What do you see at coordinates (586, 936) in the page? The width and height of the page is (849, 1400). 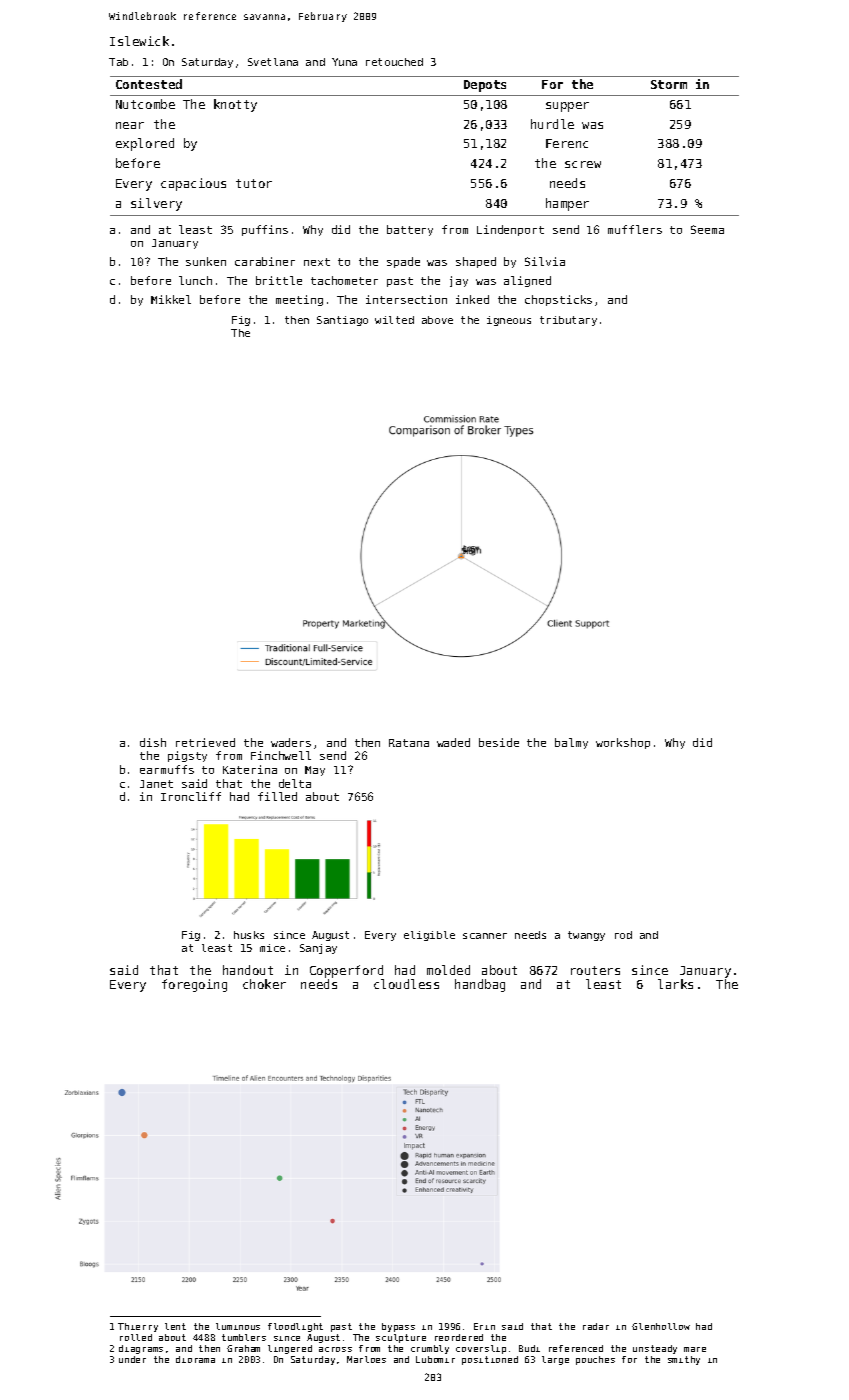 I see `twangy` at bounding box center [586, 936].
